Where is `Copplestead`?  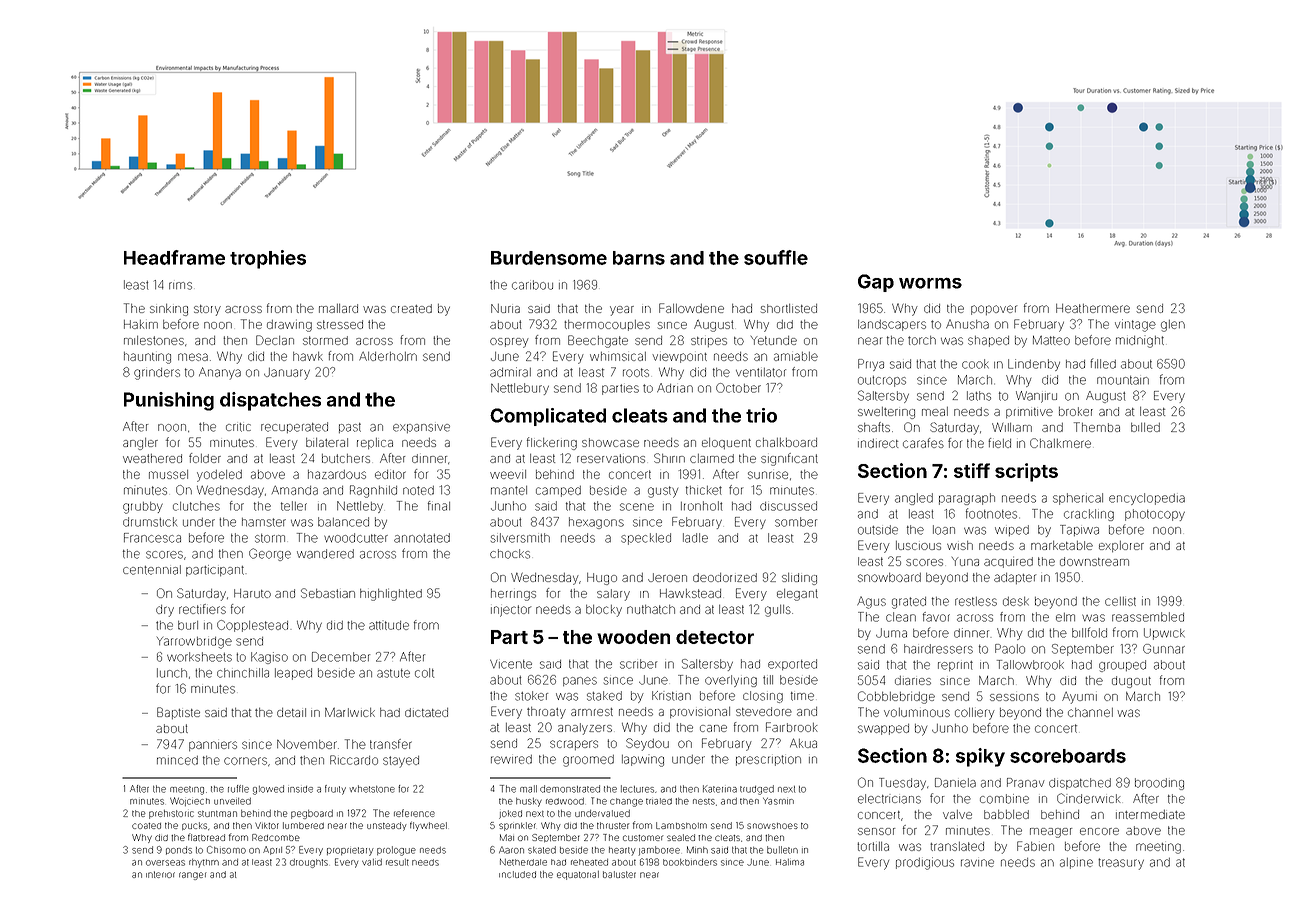 Copplestead is located at coordinates (252, 626).
